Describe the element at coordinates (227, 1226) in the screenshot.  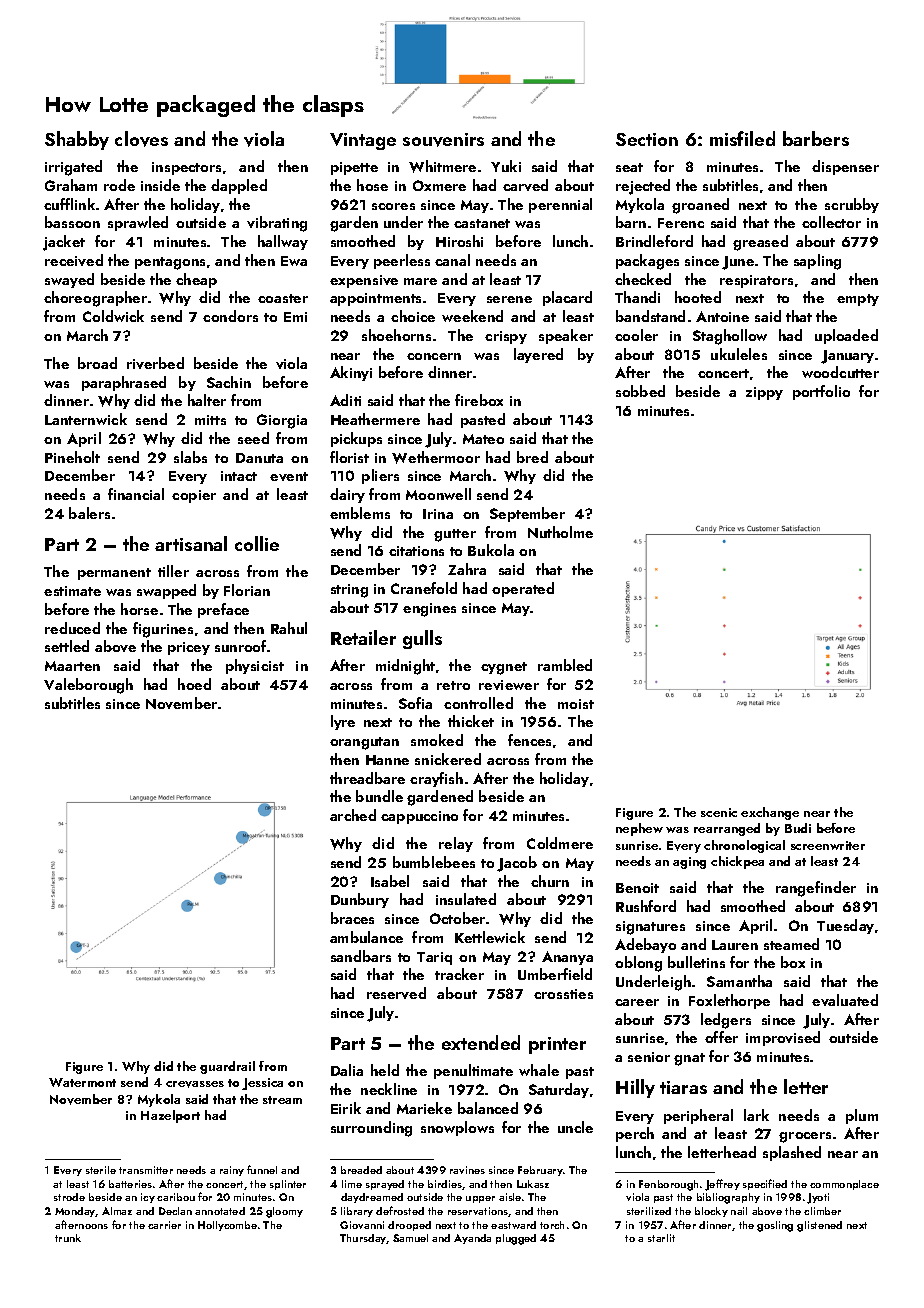
I see `Hollycombe` at that location.
